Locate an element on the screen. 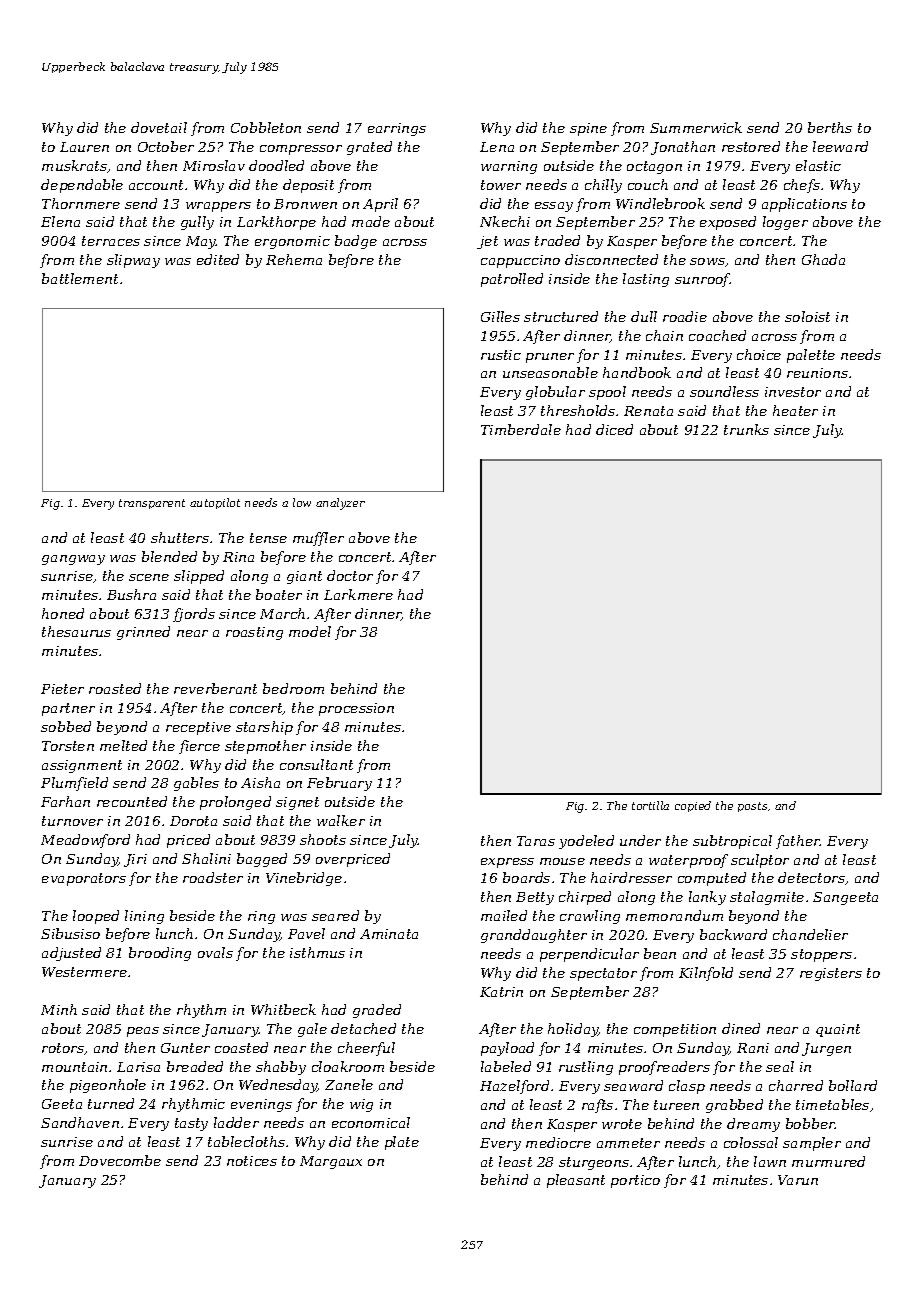  posts is located at coordinates (752, 807).
